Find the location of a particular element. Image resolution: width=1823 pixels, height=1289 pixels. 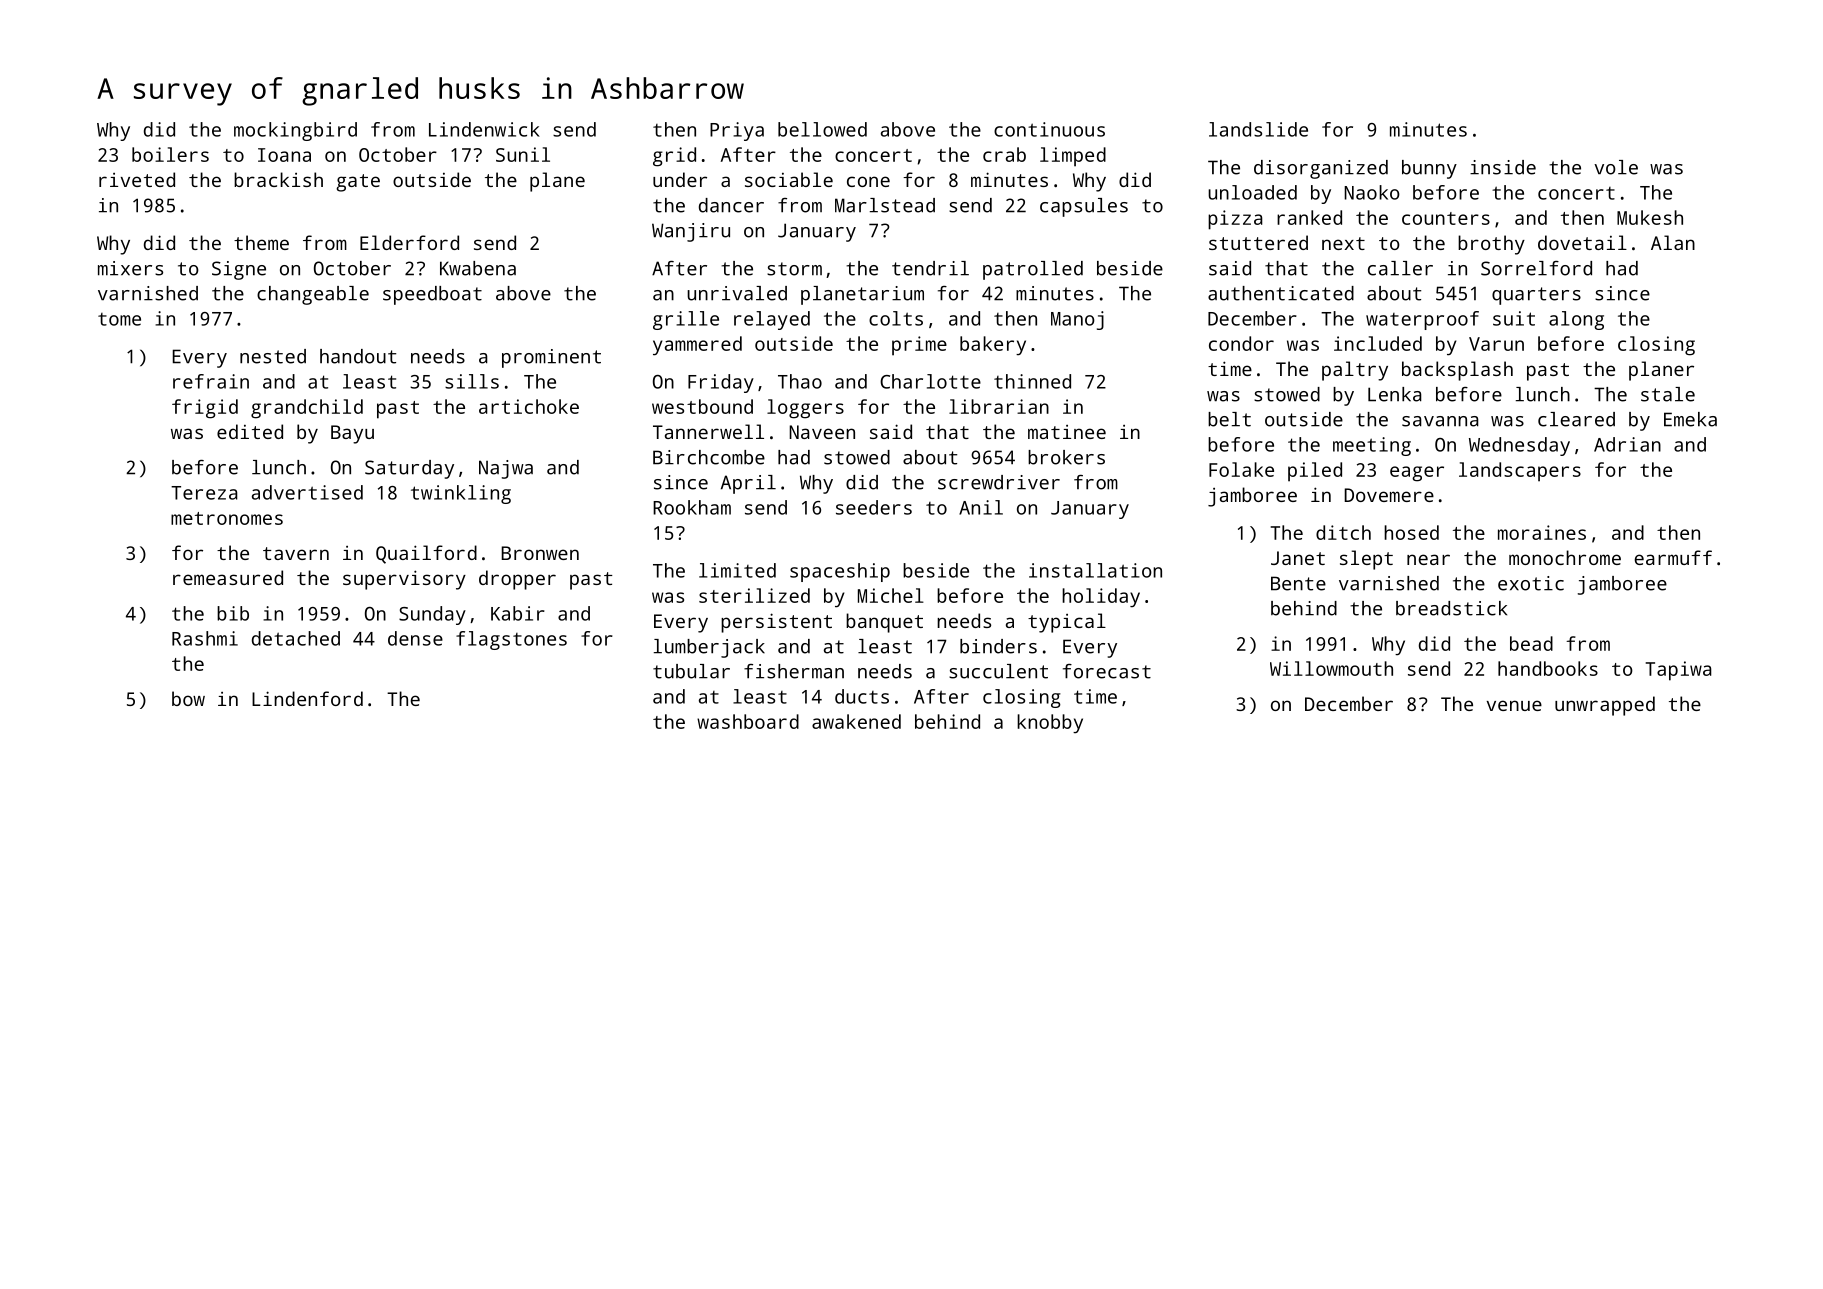

meeting is located at coordinates (1372, 446).
